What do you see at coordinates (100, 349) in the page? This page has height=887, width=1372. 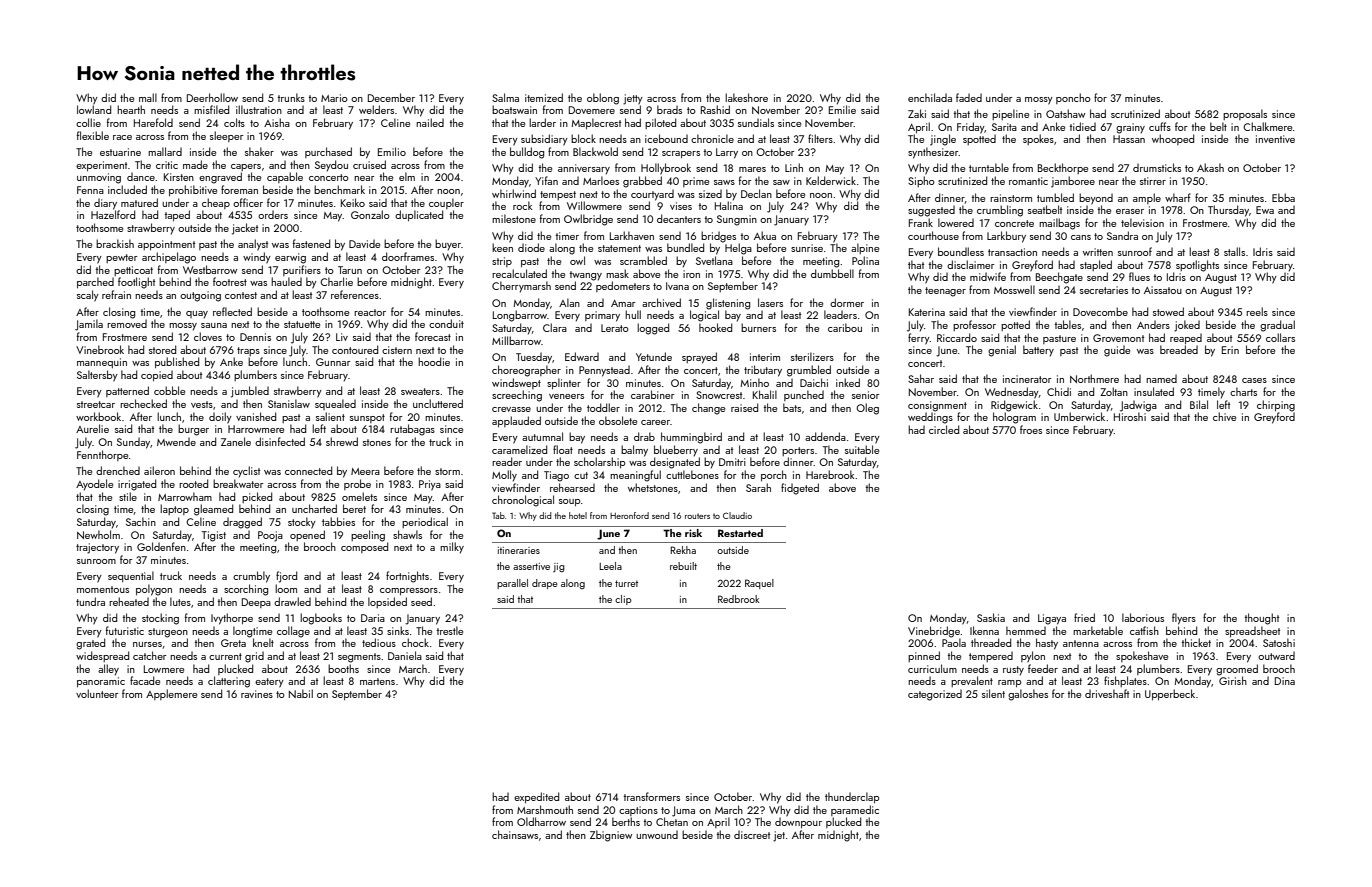 I see `Vinebrook` at bounding box center [100, 349].
